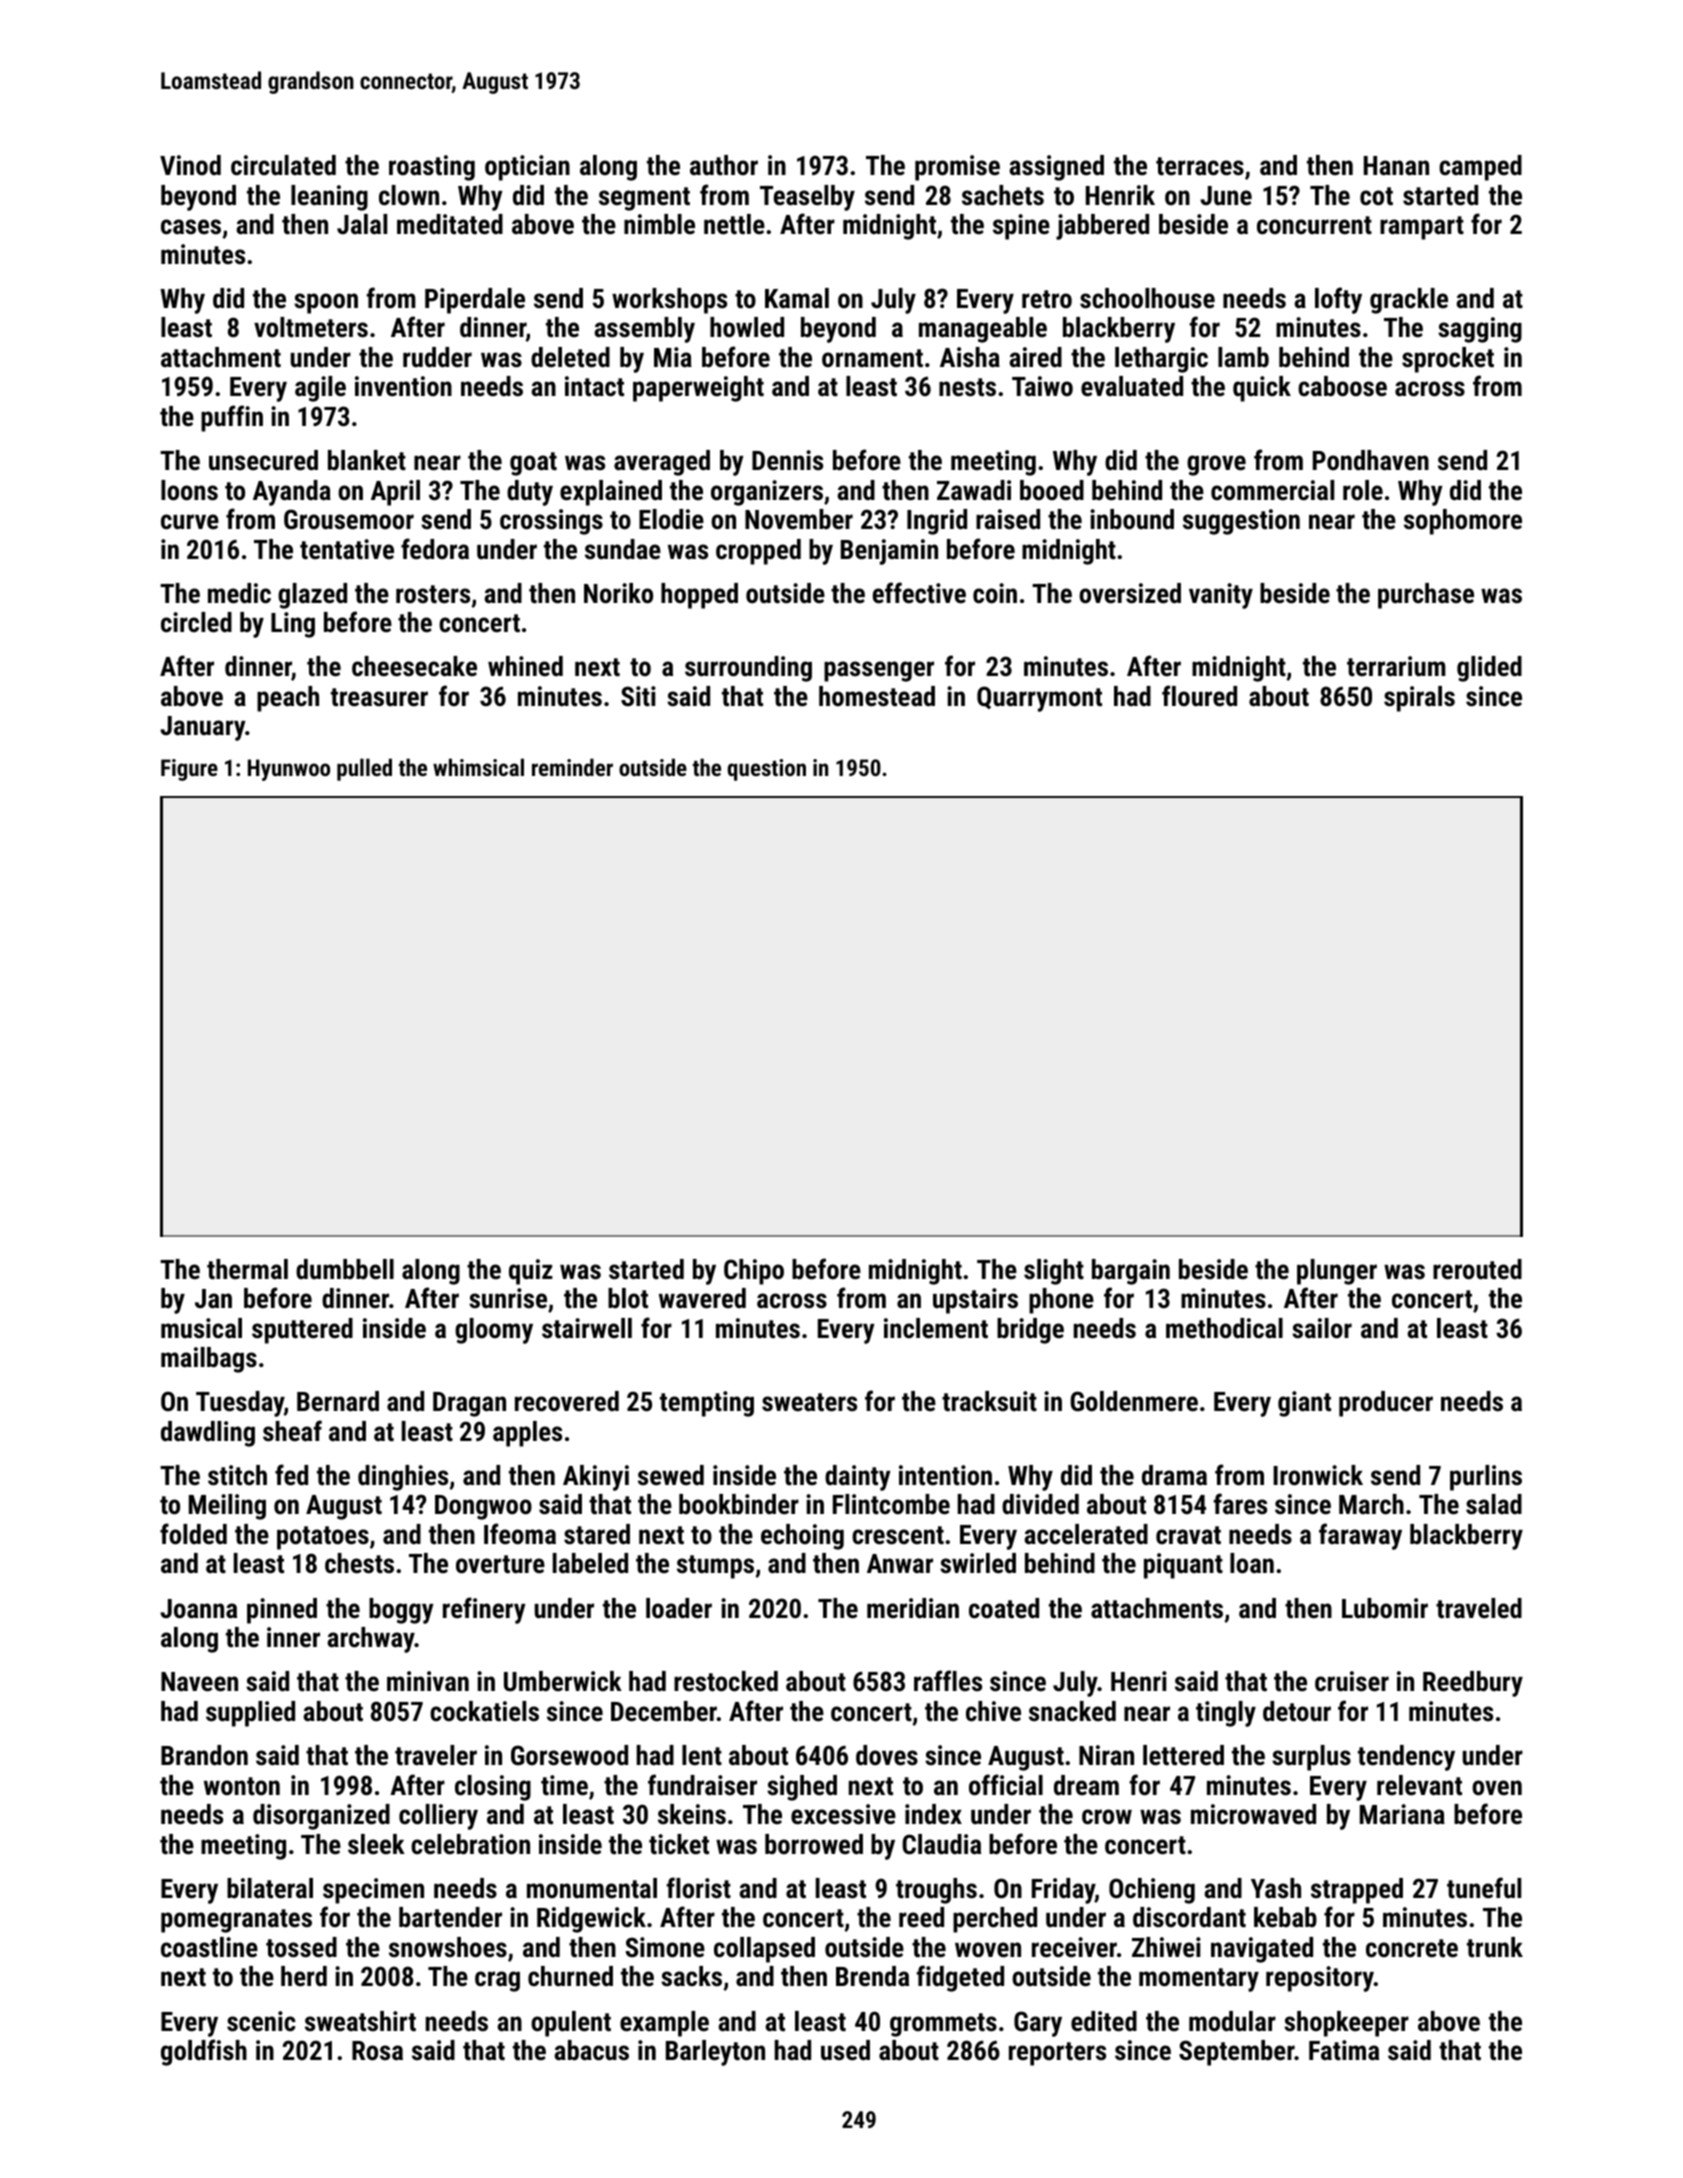 The image size is (1683, 2178). I want to click on goldfish, so click(204, 2052).
